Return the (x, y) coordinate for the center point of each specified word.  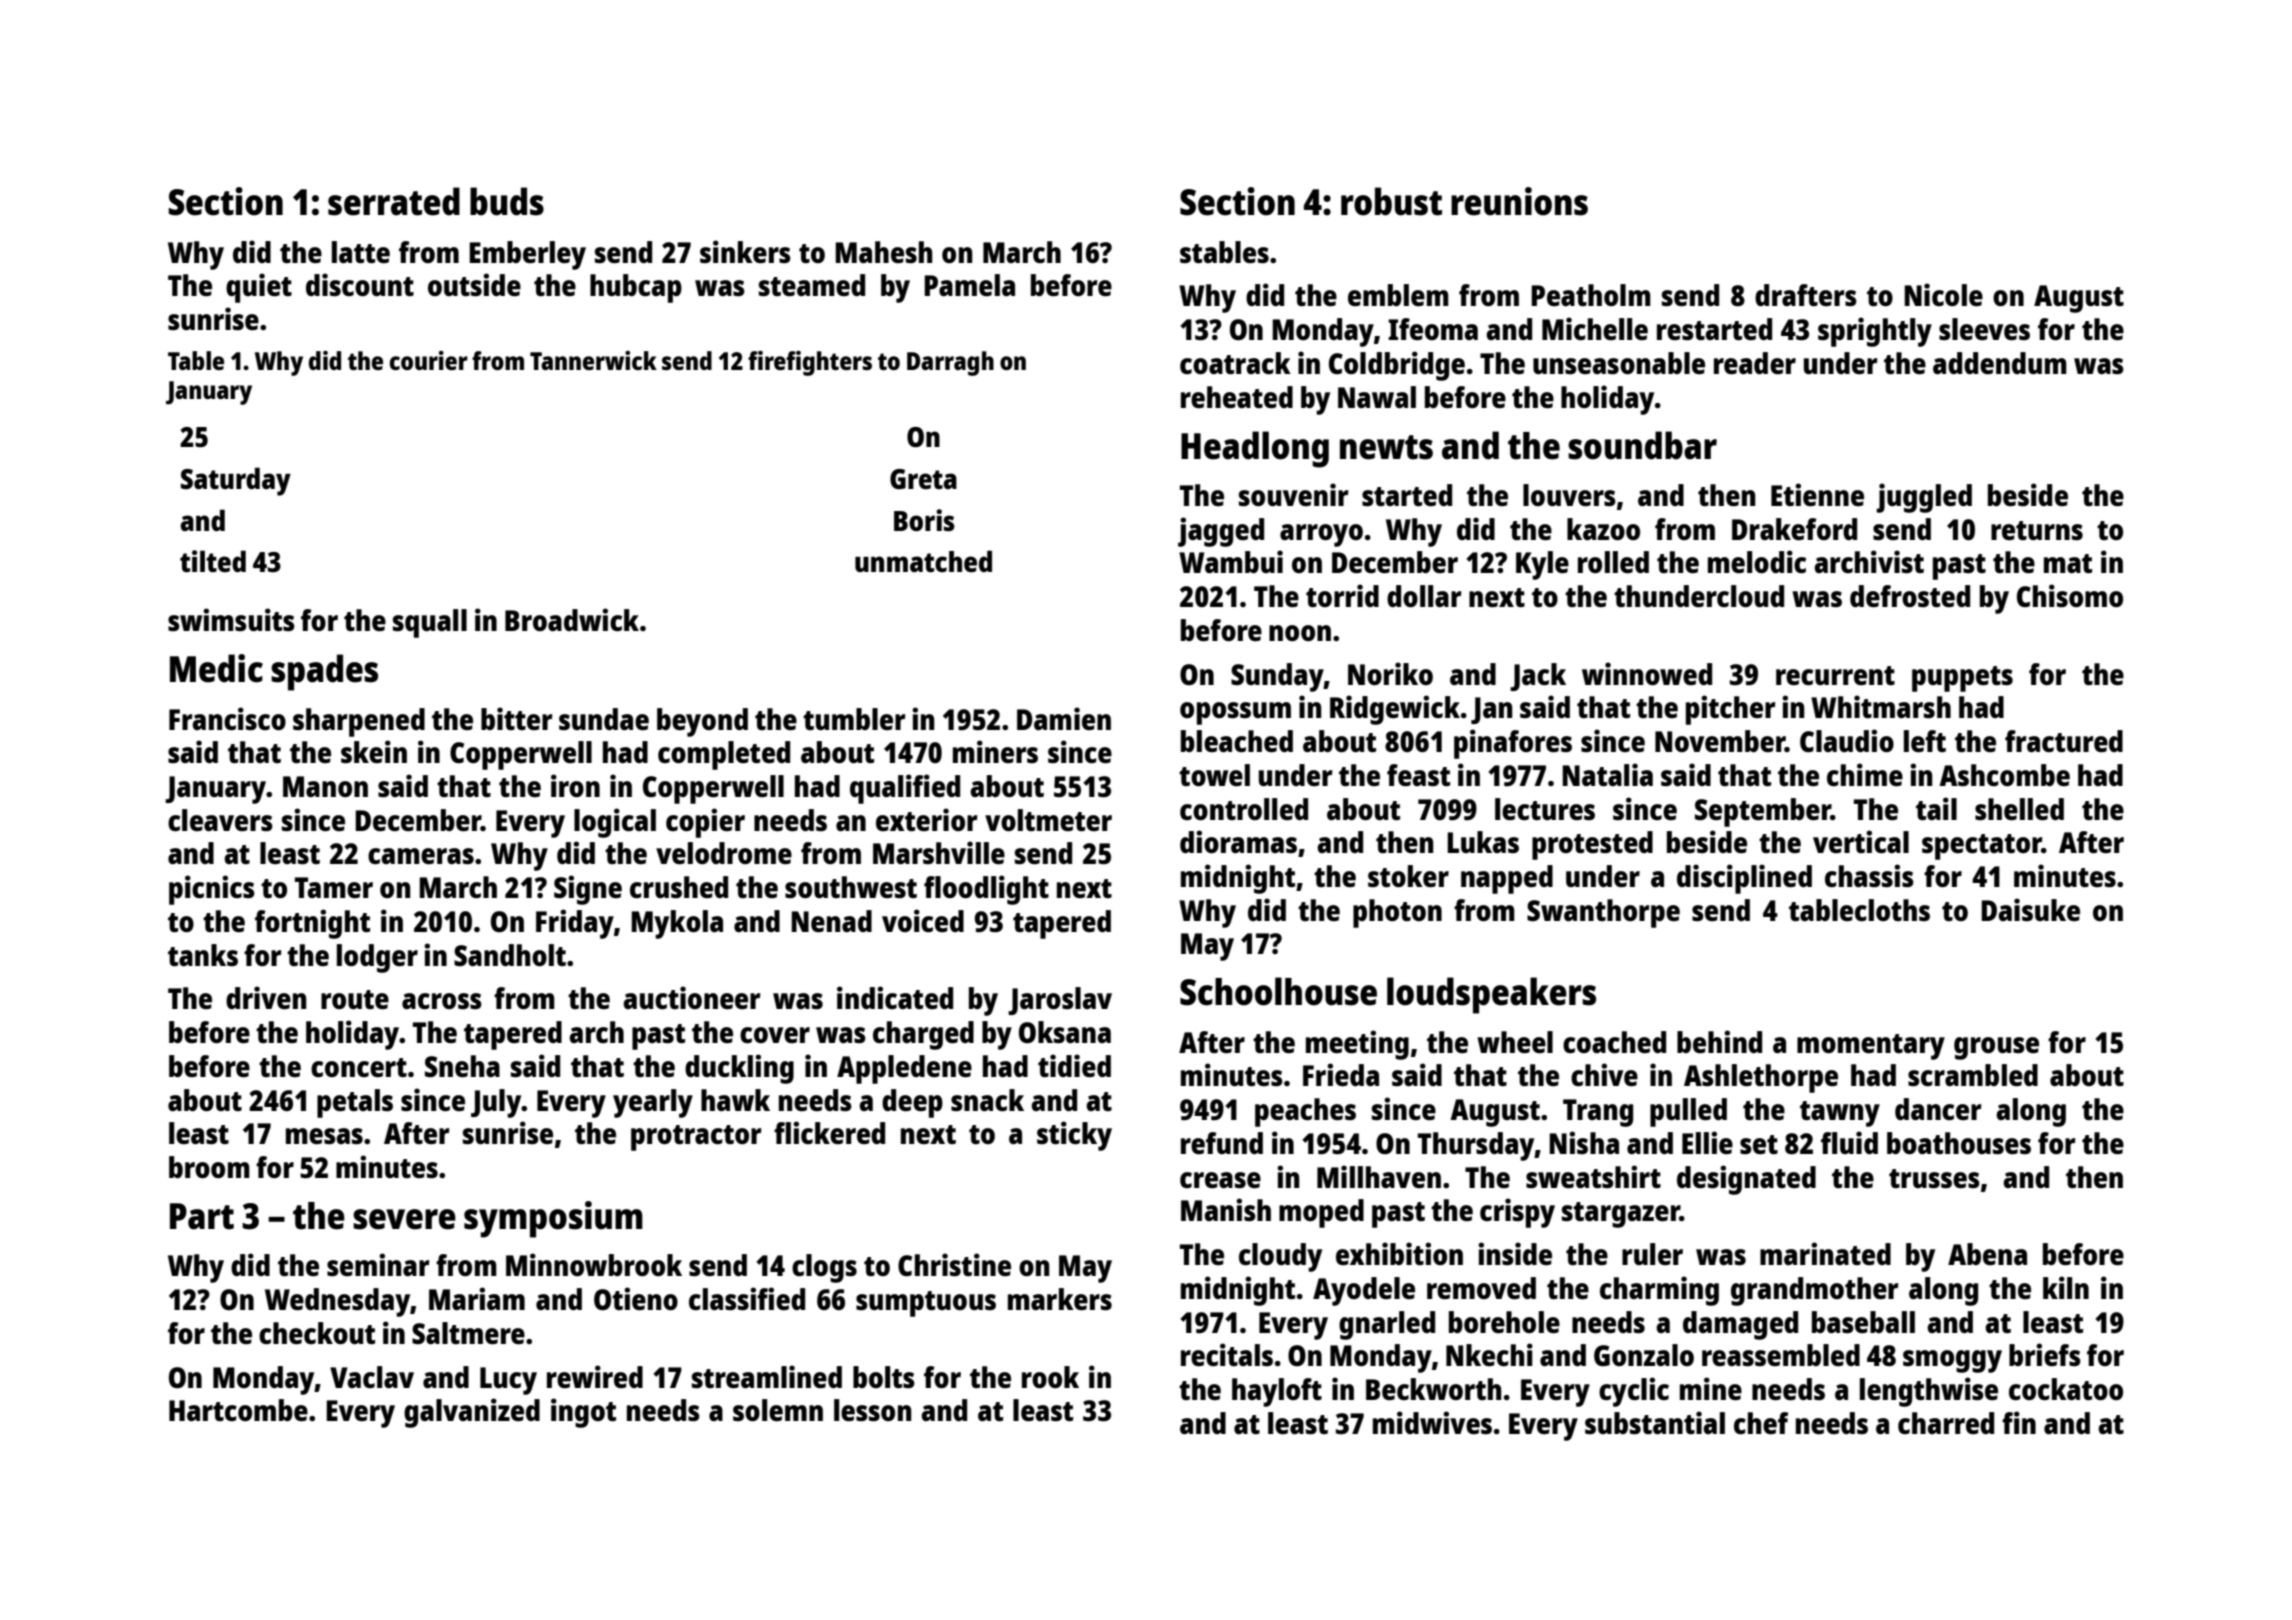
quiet (259, 288)
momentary (1871, 1047)
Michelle (1595, 328)
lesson (872, 1410)
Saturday (236, 481)
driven (266, 997)
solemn (778, 1410)
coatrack (1235, 363)
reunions (1519, 201)
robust (1391, 201)
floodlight (986, 890)
